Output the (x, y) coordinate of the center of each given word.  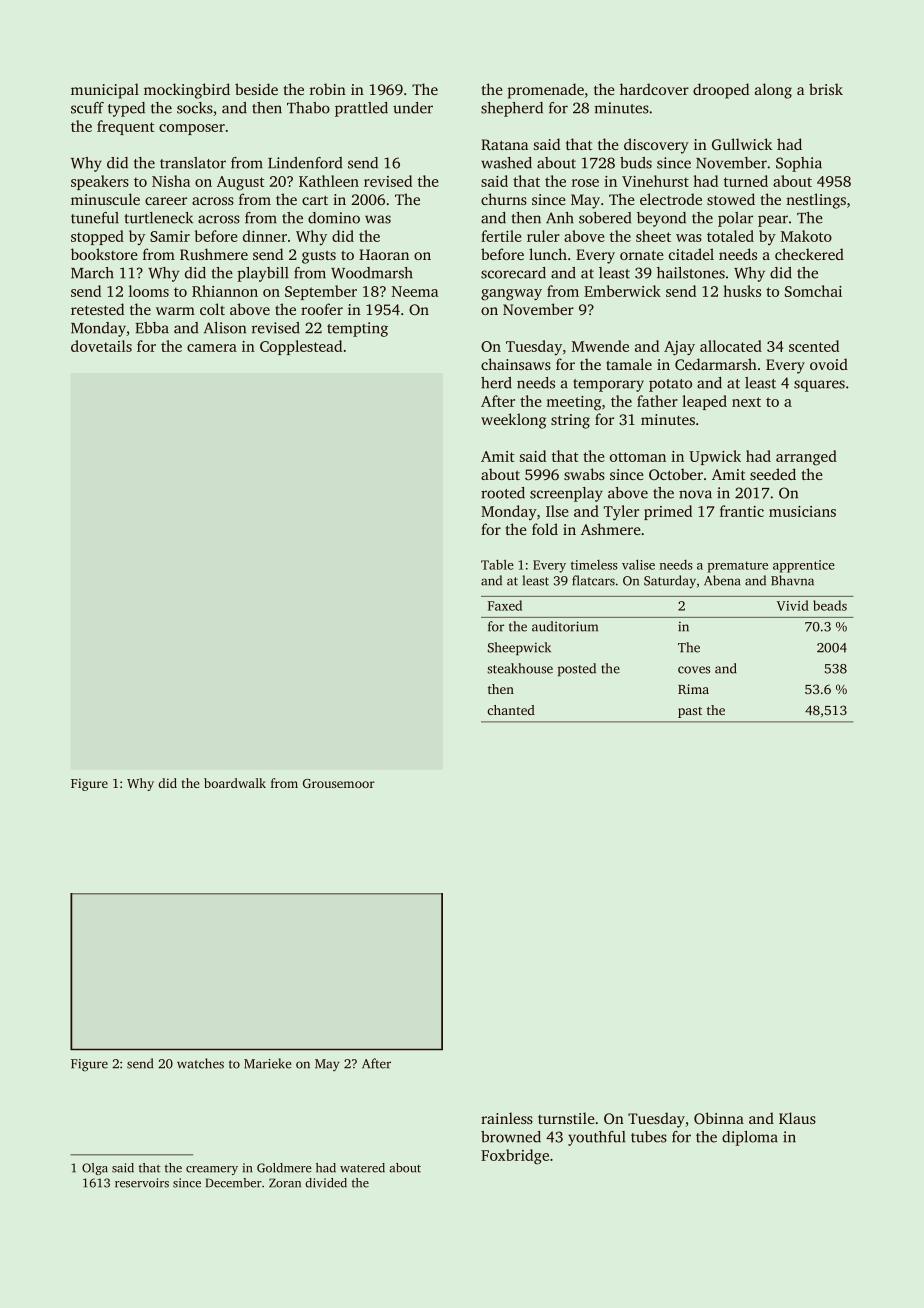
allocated (731, 346)
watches (200, 1063)
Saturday (670, 582)
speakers (100, 182)
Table (497, 564)
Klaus (797, 1118)
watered (362, 1168)
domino (334, 218)
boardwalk (235, 783)
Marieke (268, 1063)
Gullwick (742, 144)
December (234, 1183)
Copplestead (301, 347)
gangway (511, 295)
